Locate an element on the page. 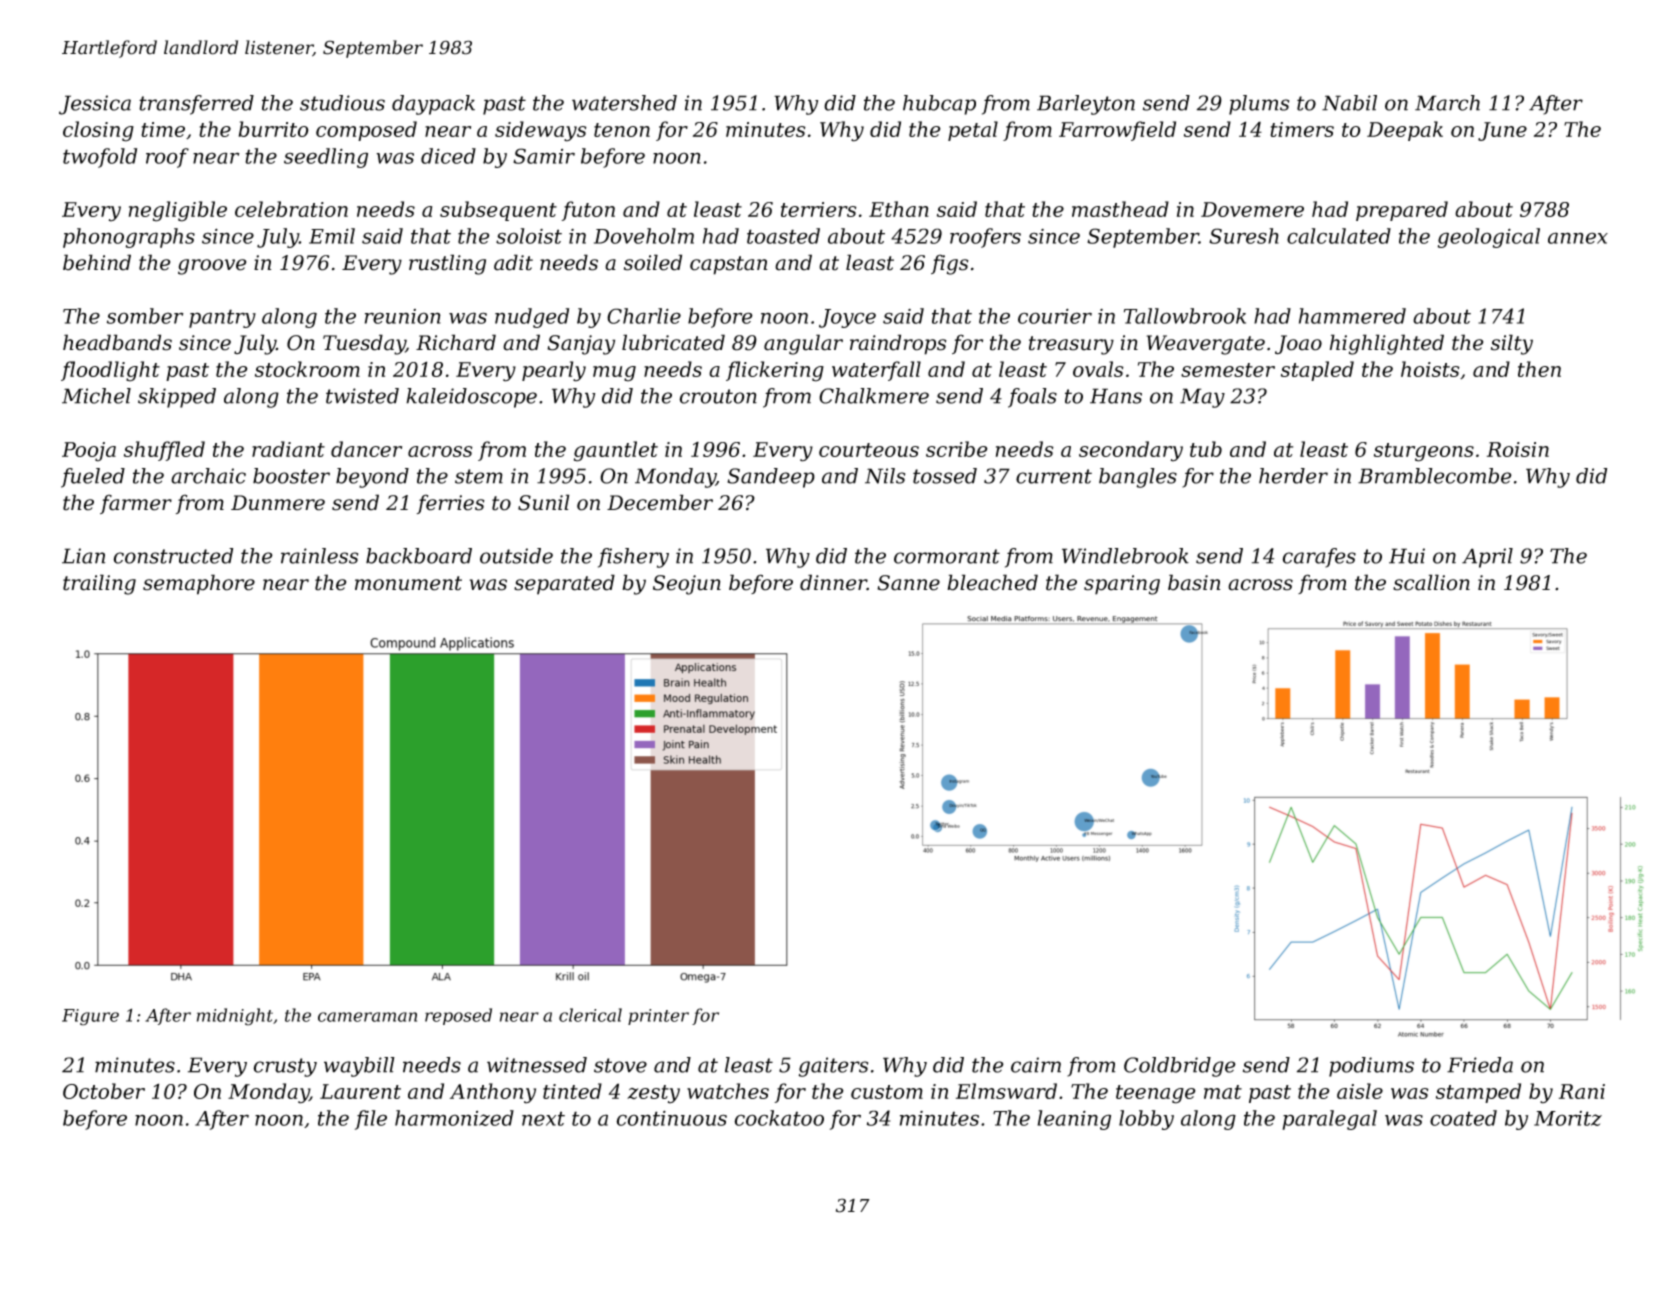 The width and height of the document is (1671, 1291). Coldbridge is located at coordinates (1180, 1067).
